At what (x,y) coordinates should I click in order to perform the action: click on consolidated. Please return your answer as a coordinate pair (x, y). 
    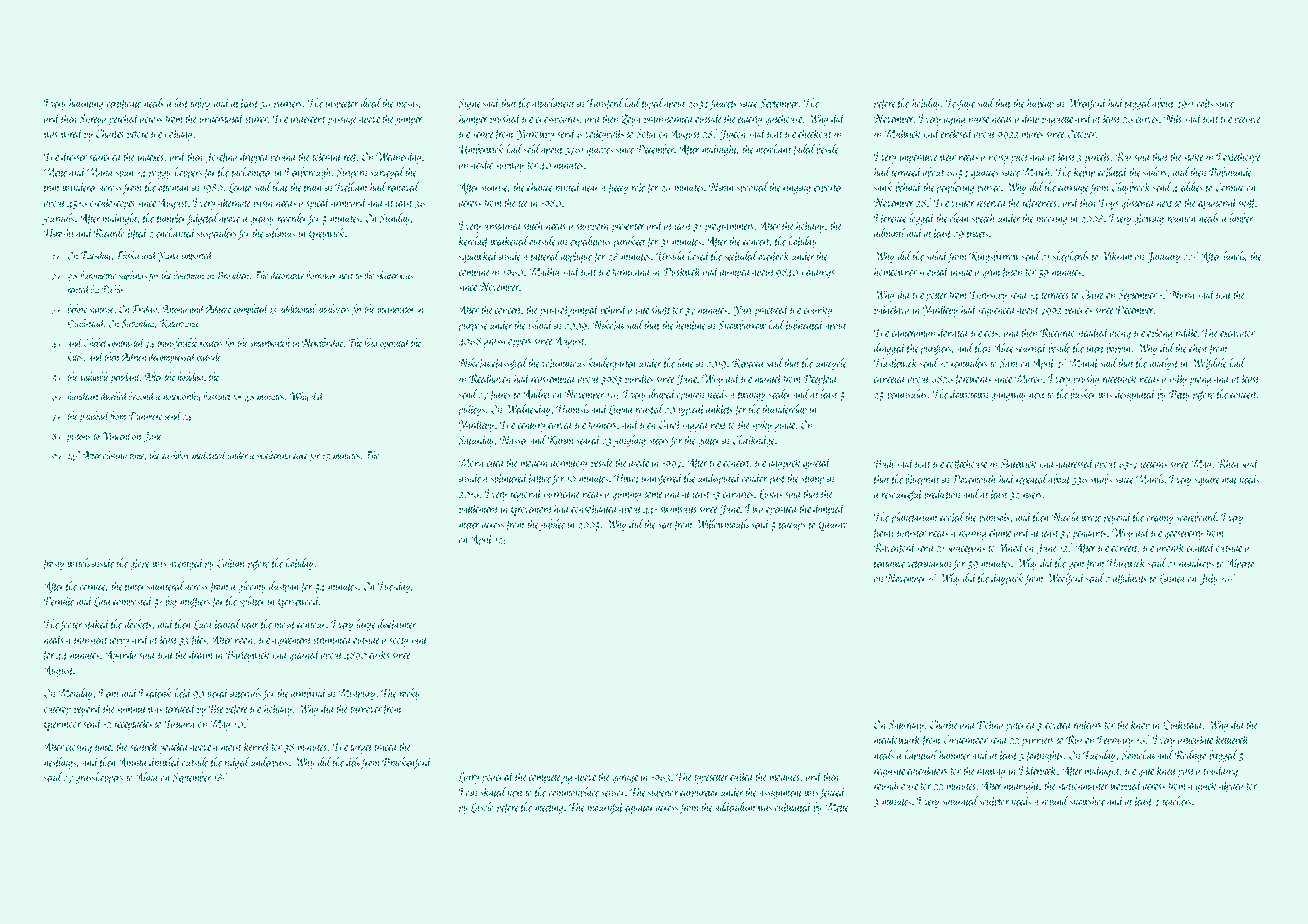
    Looking at the image, I should click on (594, 508).
